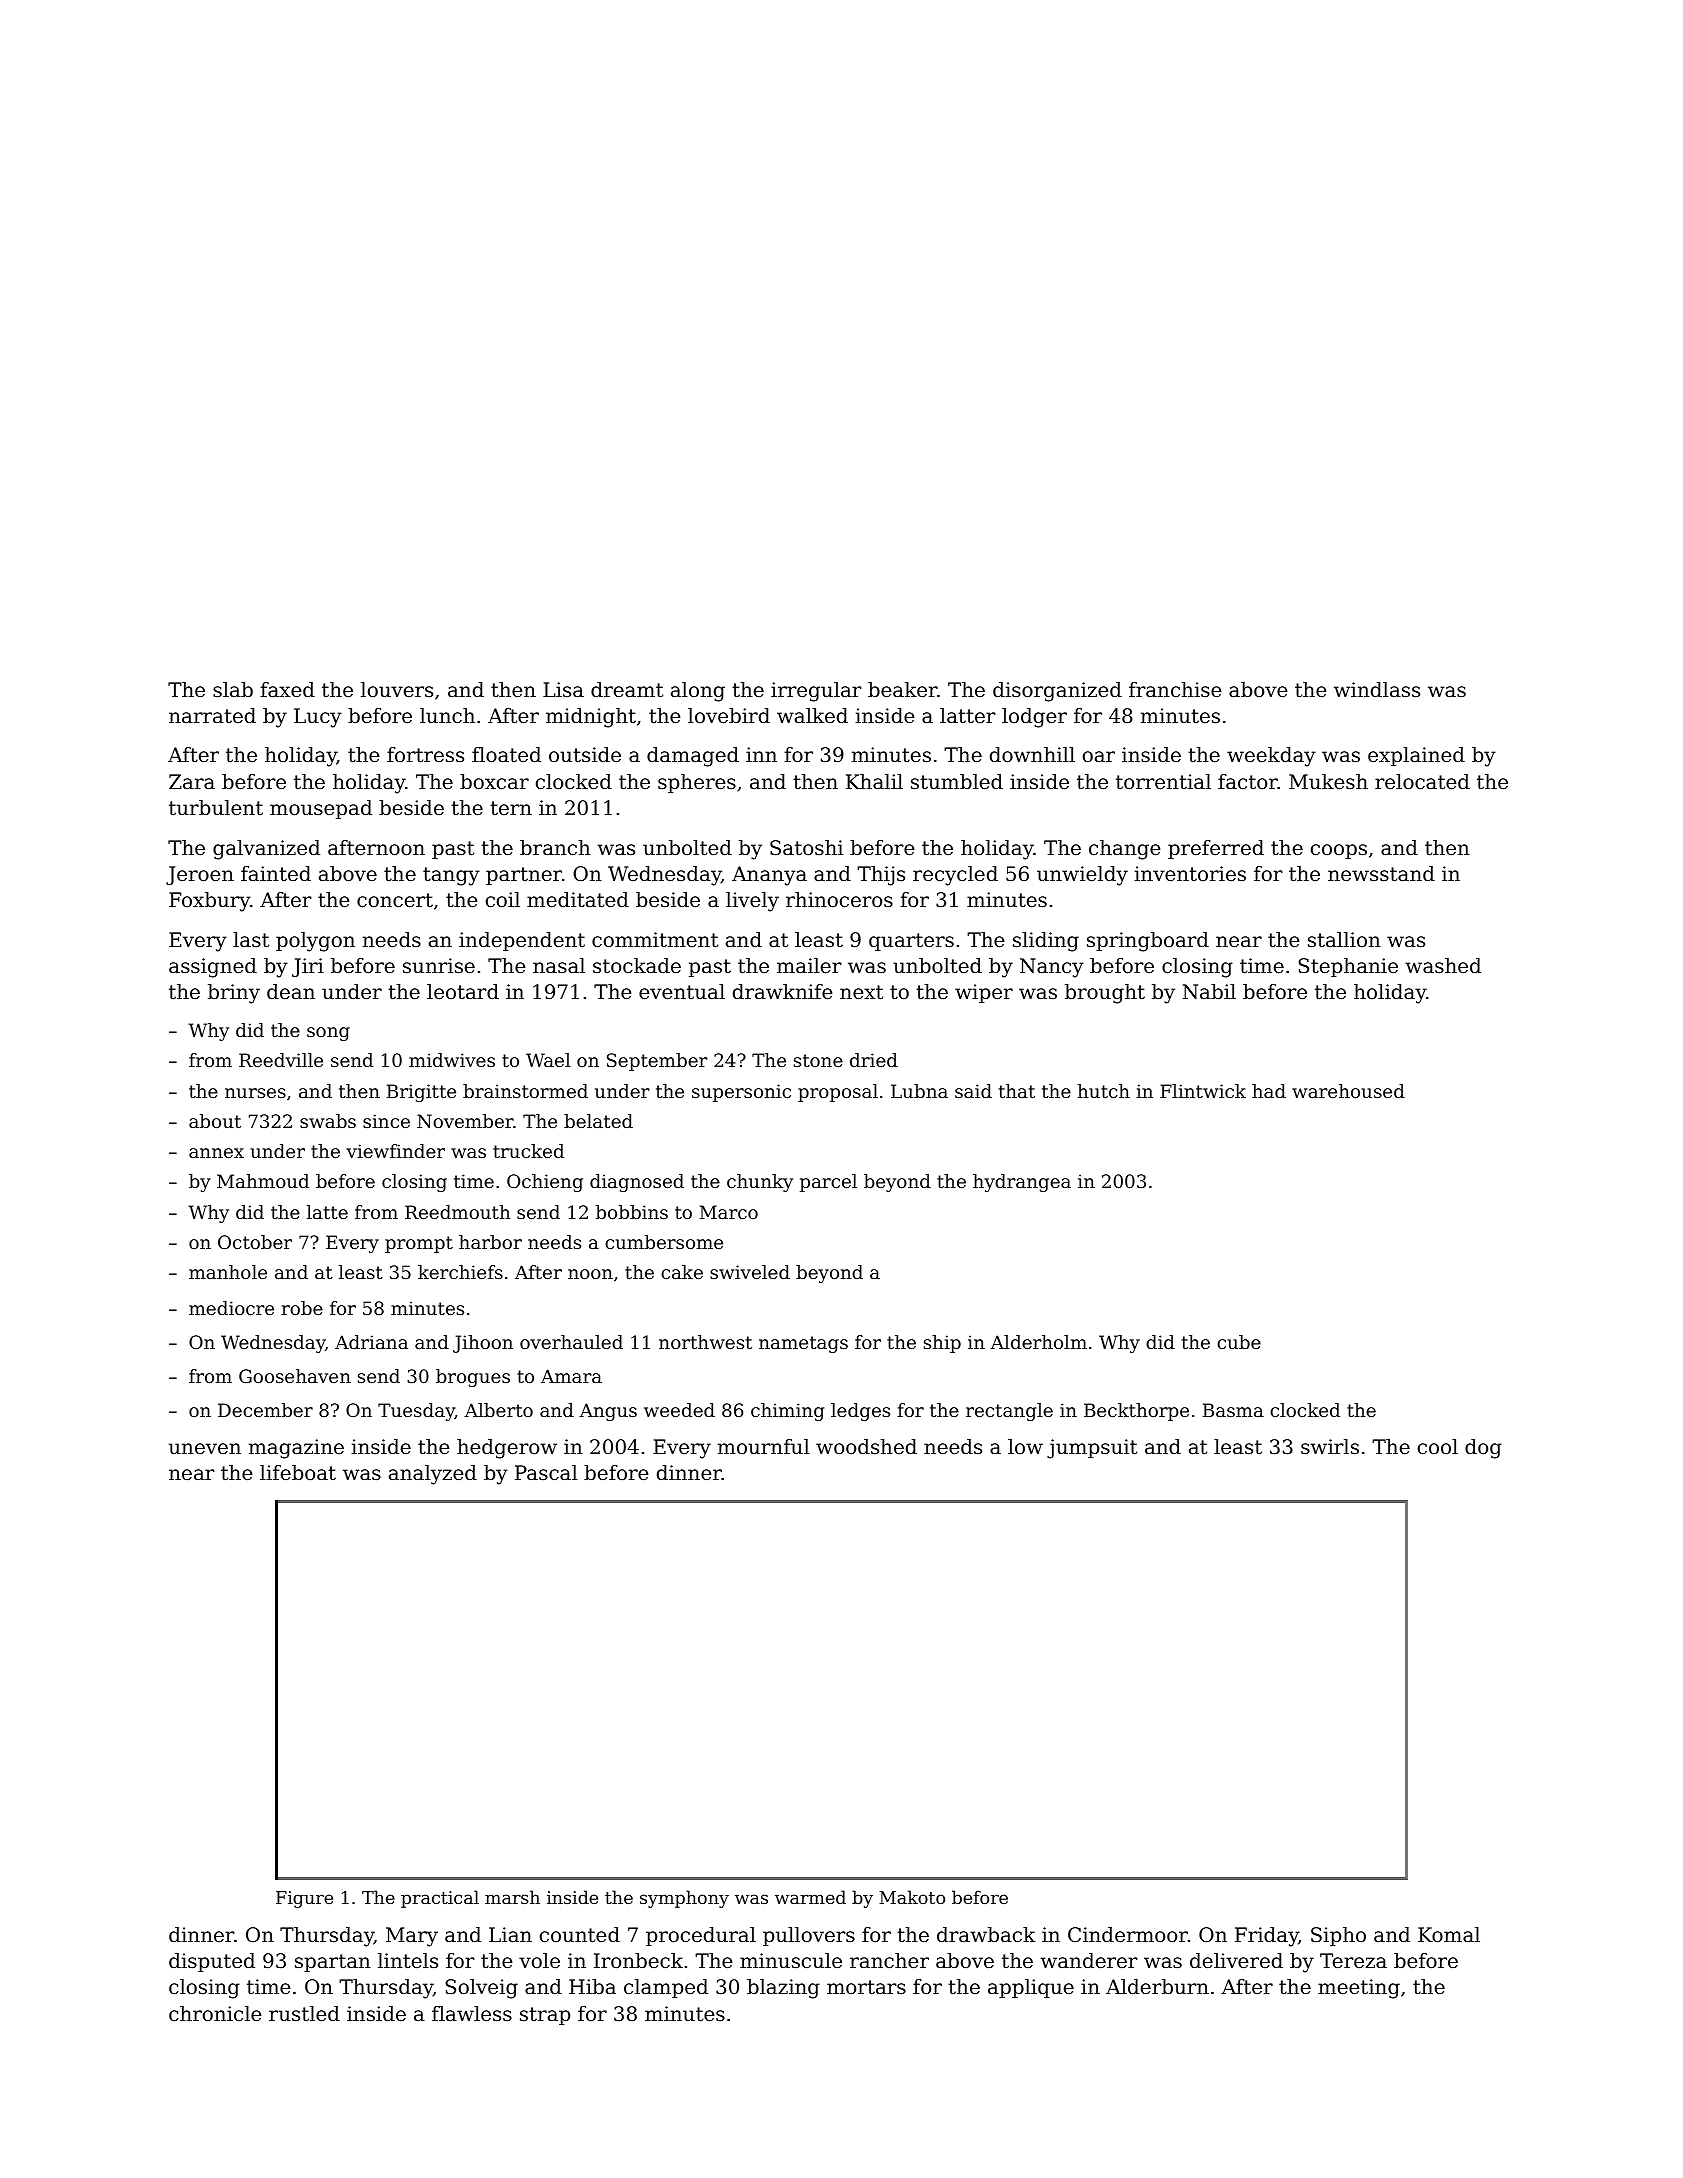 The height and width of the screenshot is (2178, 1683). Describe the element at coordinates (1031, 1988) in the screenshot. I see `applique` at that location.
